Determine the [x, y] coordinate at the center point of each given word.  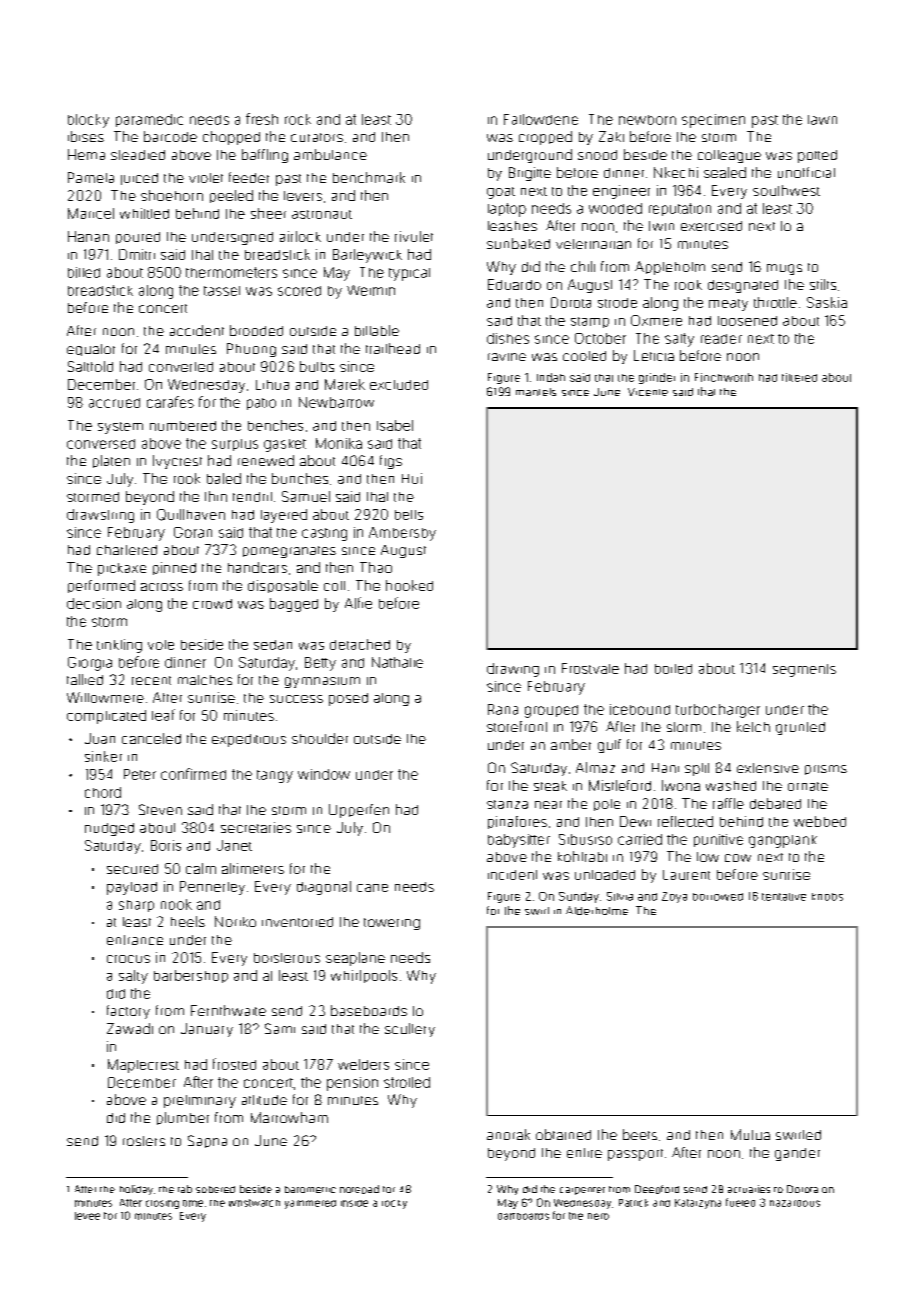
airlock [300, 236]
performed [101, 586]
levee [87, 1216]
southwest [786, 190]
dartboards [523, 1216]
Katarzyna [698, 1204]
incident [512, 875]
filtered [799, 377]
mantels [536, 392]
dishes [508, 338]
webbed [820, 821]
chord [103, 792]
